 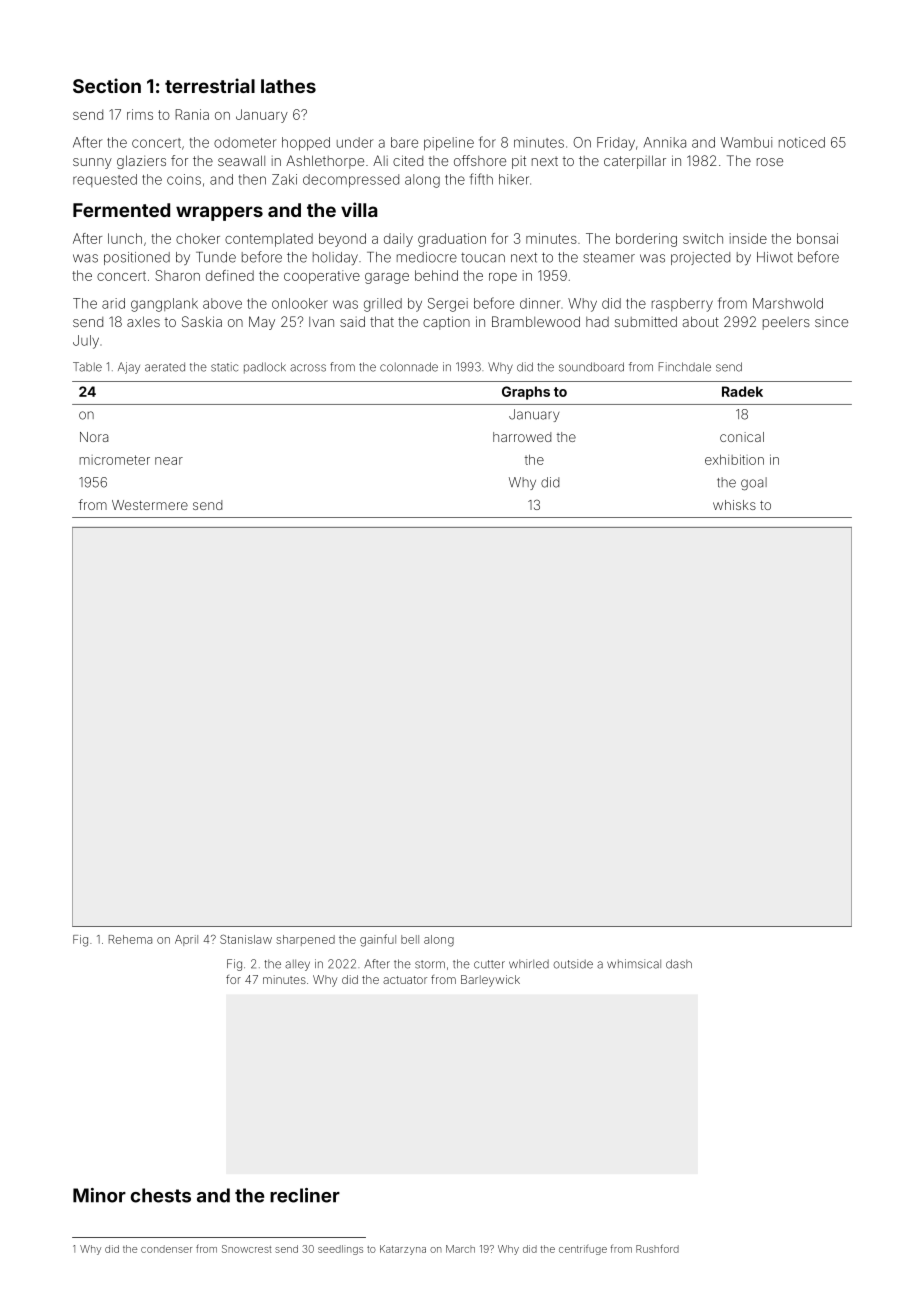 What do you see at coordinates (94, 437) in the screenshot?
I see `Nora` at bounding box center [94, 437].
